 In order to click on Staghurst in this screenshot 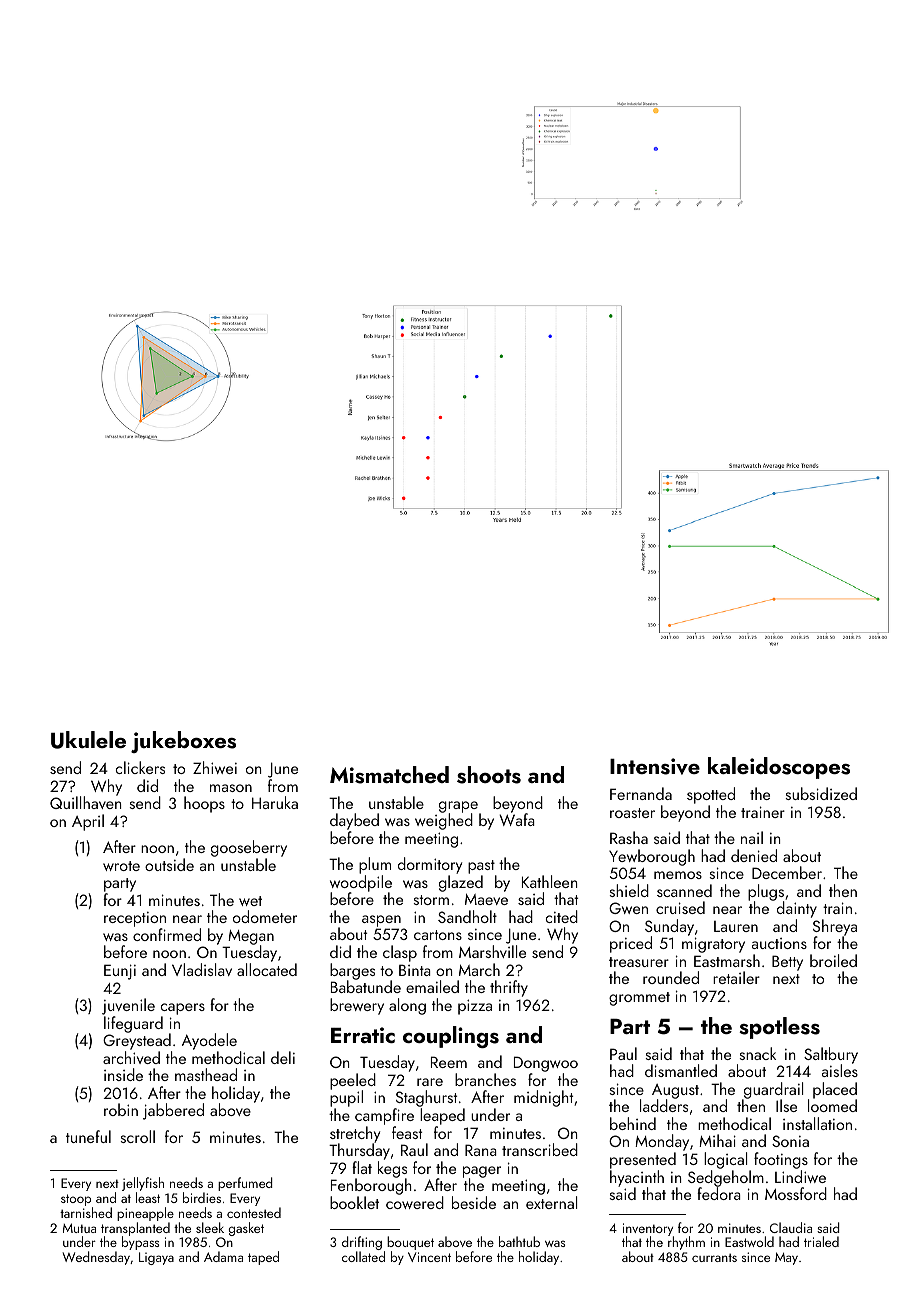, I will do `click(426, 1098)`.
